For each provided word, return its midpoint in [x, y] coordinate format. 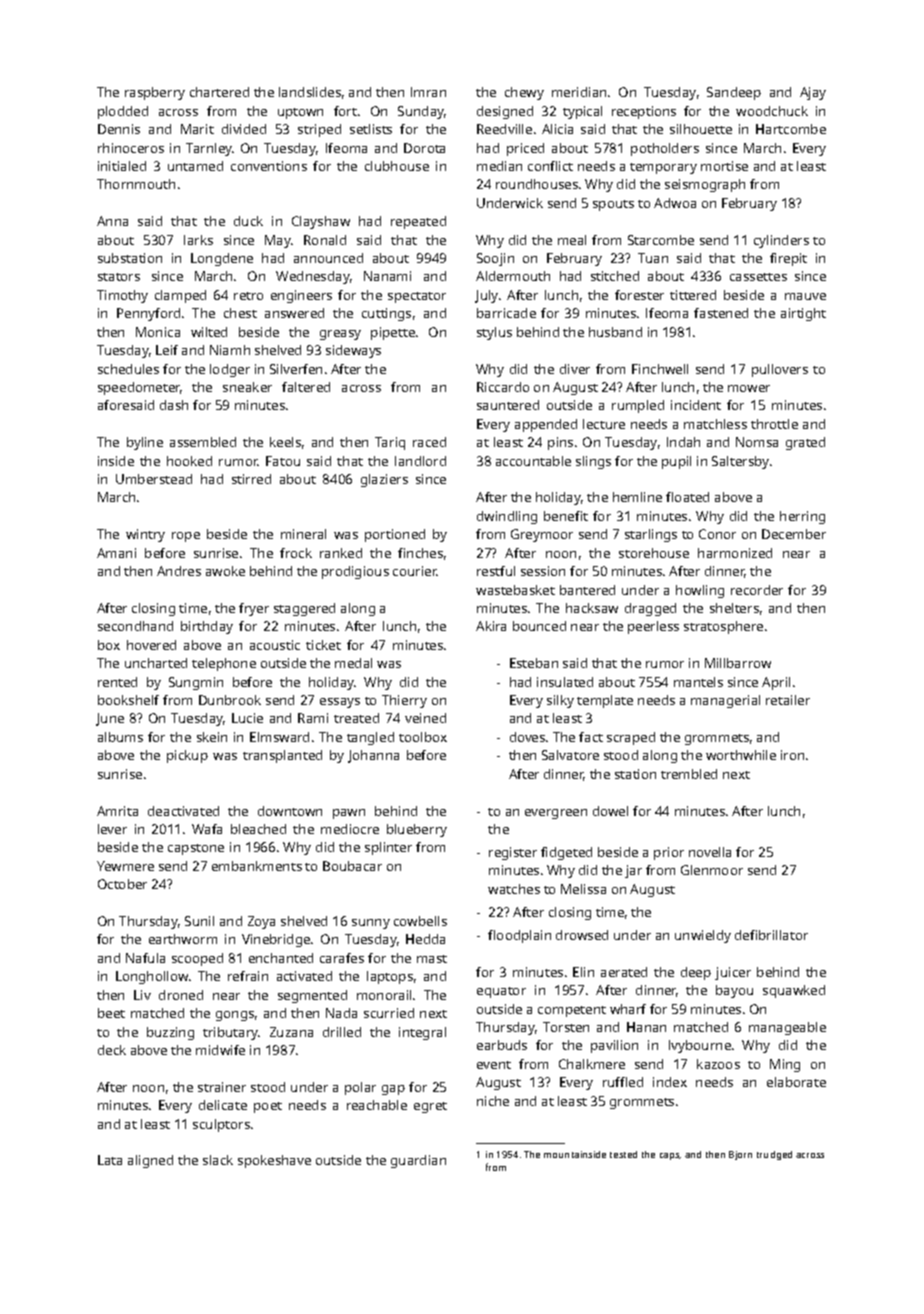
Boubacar [352, 866]
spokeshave [274, 1161]
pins [560, 443]
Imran [428, 92]
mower [749, 388]
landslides [310, 92]
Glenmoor [712, 870]
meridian [579, 92]
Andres [179, 571]
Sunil [199, 921]
